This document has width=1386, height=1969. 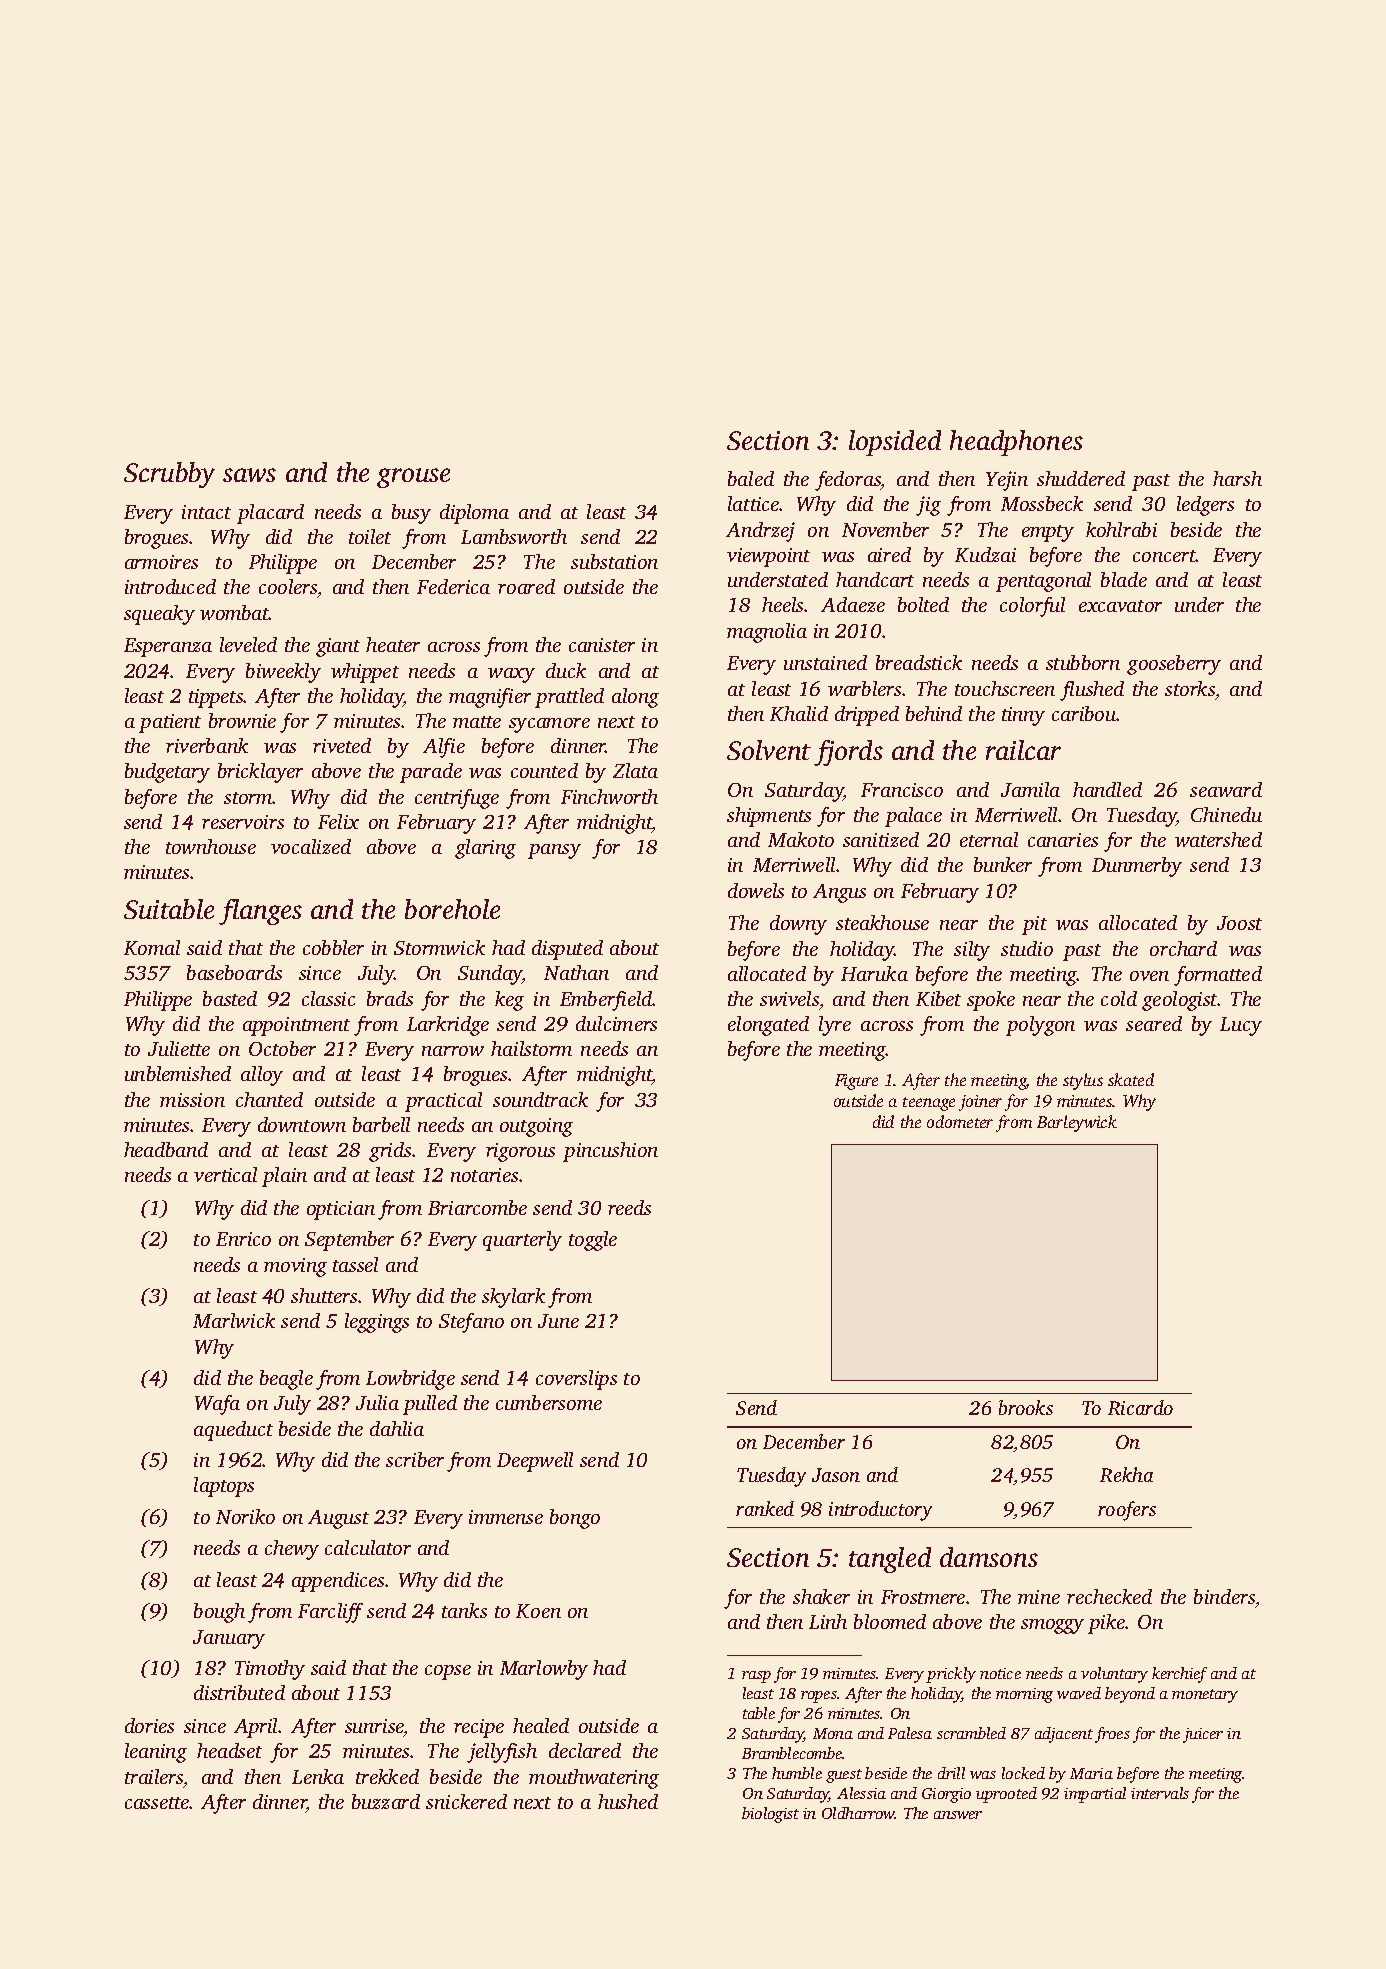 What do you see at coordinates (1016, 443) in the document?
I see `headphones` at bounding box center [1016, 443].
